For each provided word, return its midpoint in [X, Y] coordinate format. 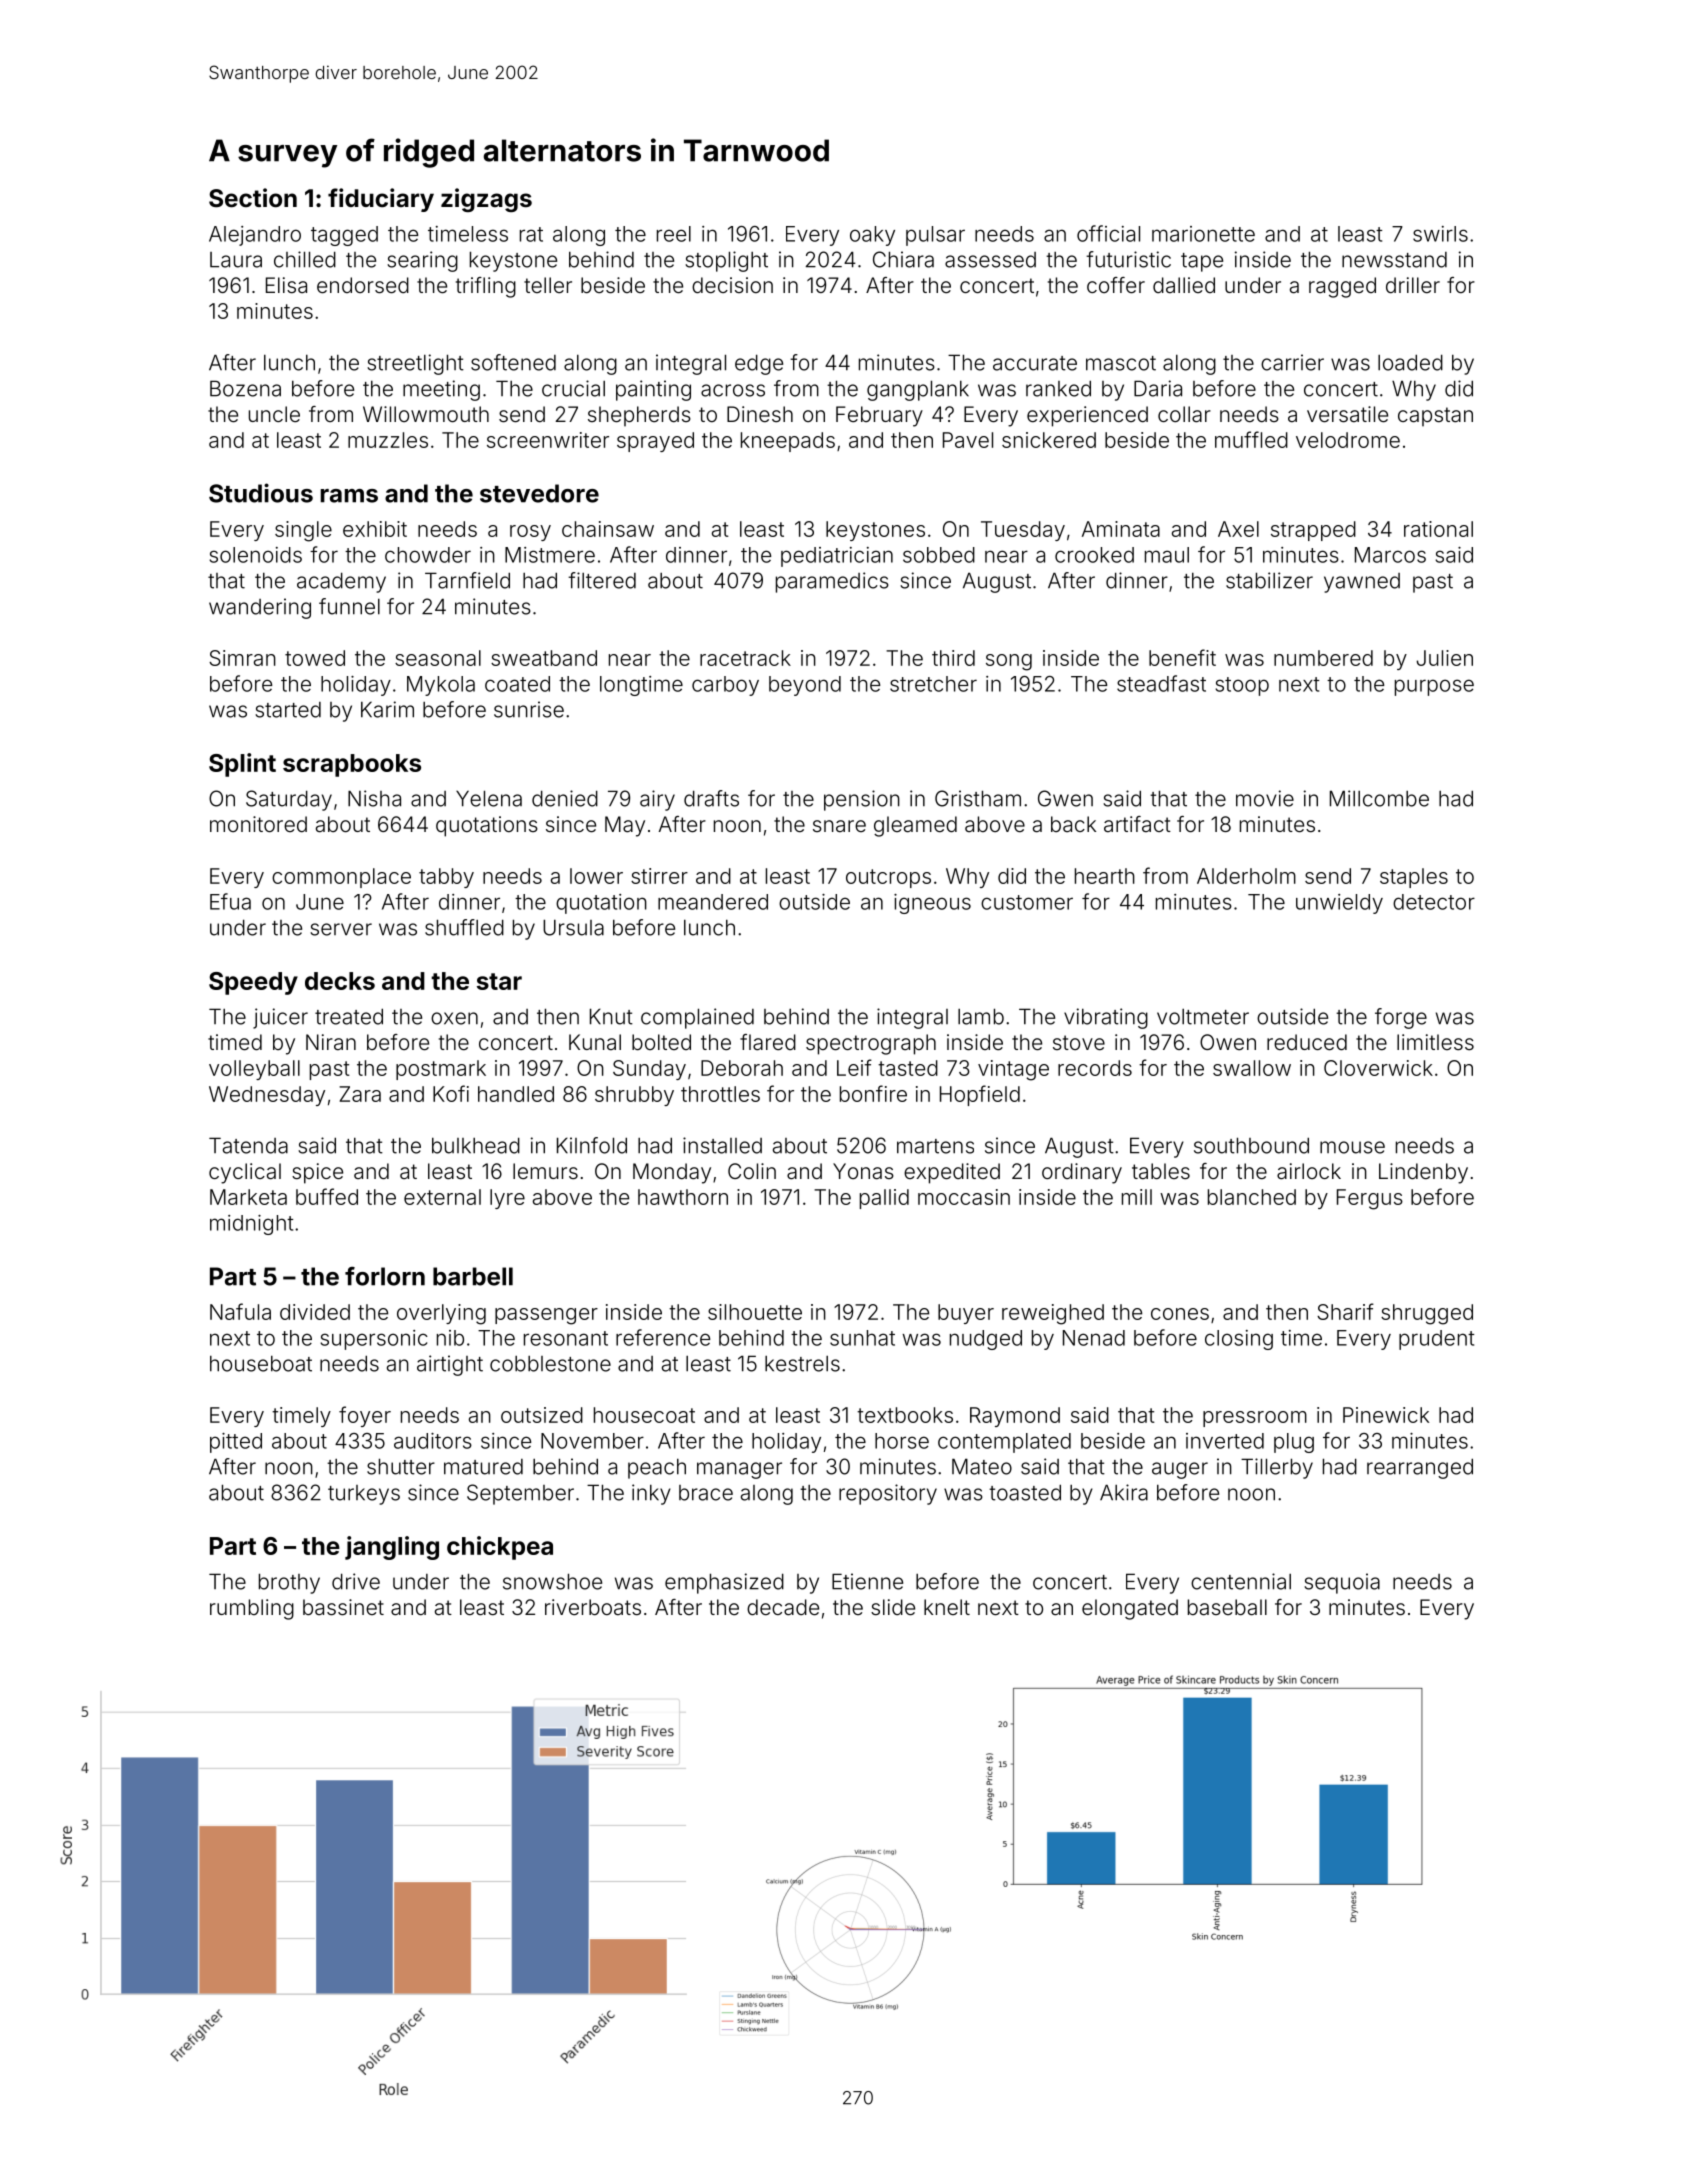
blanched [1252, 1197]
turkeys [364, 1495]
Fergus [1370, 1199]
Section [253, 198]
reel [674, 234]
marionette [1203, 234]
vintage [1013, 1070]
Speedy [253, 983]
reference [663, 1337]
